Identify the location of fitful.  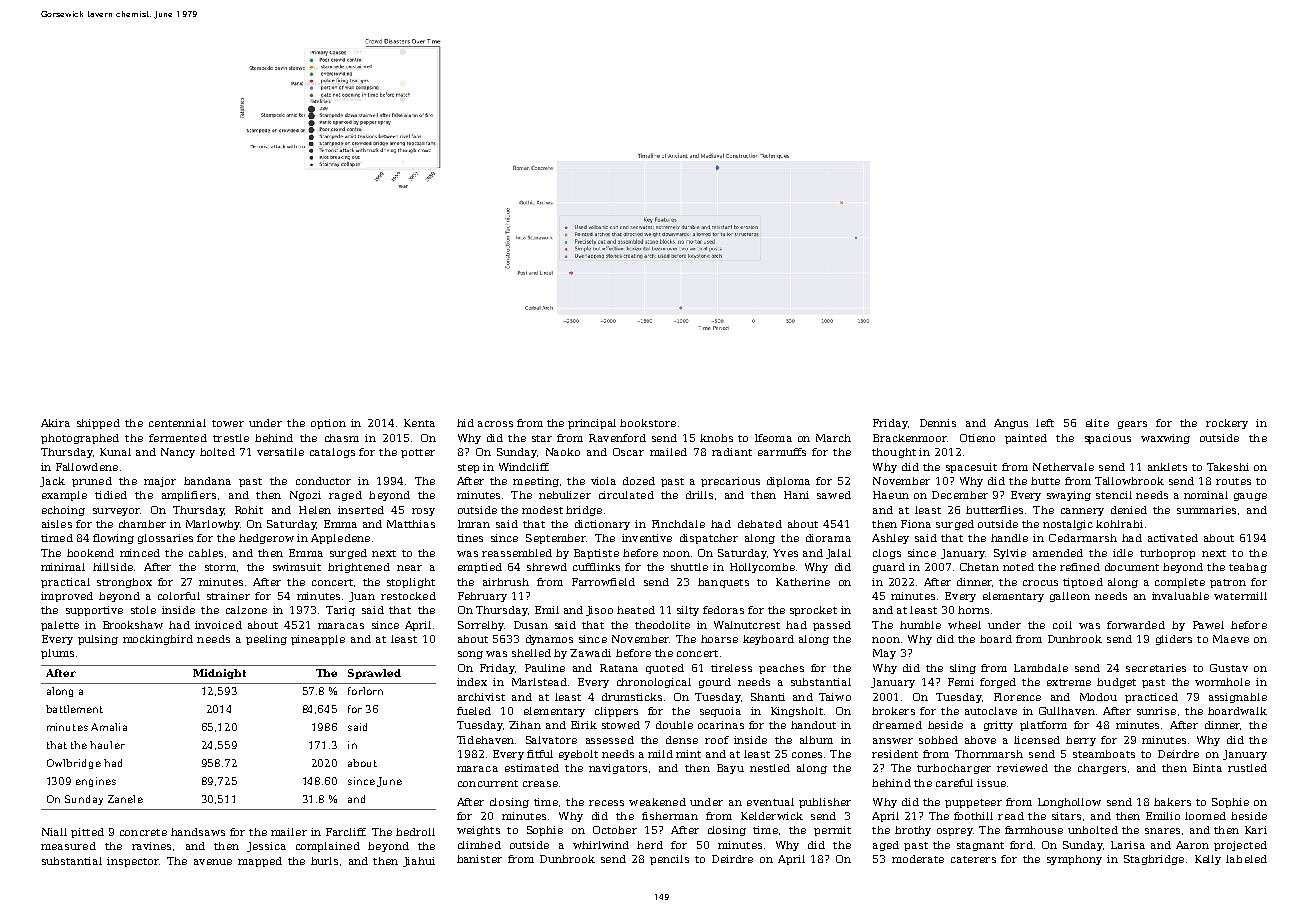
(540, 754).
